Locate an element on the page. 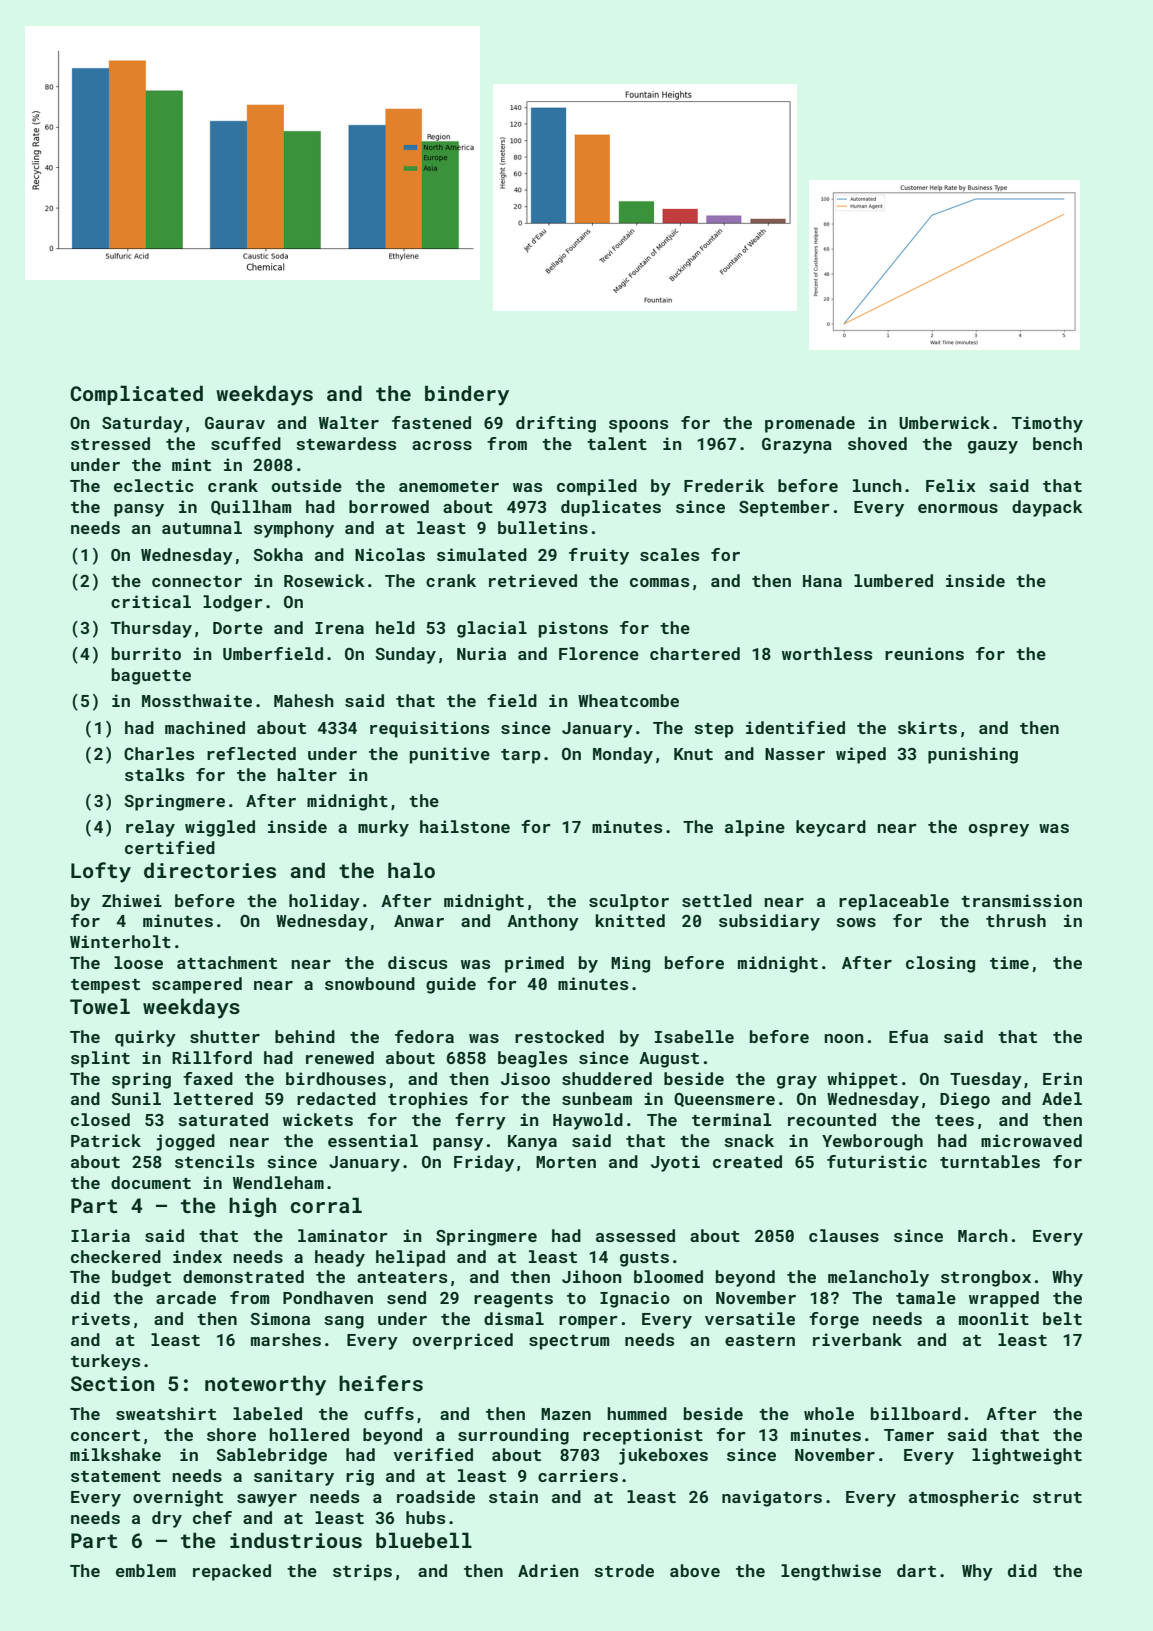 The image size is (1153, 1631). baguette is located at coordinates (151, 676).
